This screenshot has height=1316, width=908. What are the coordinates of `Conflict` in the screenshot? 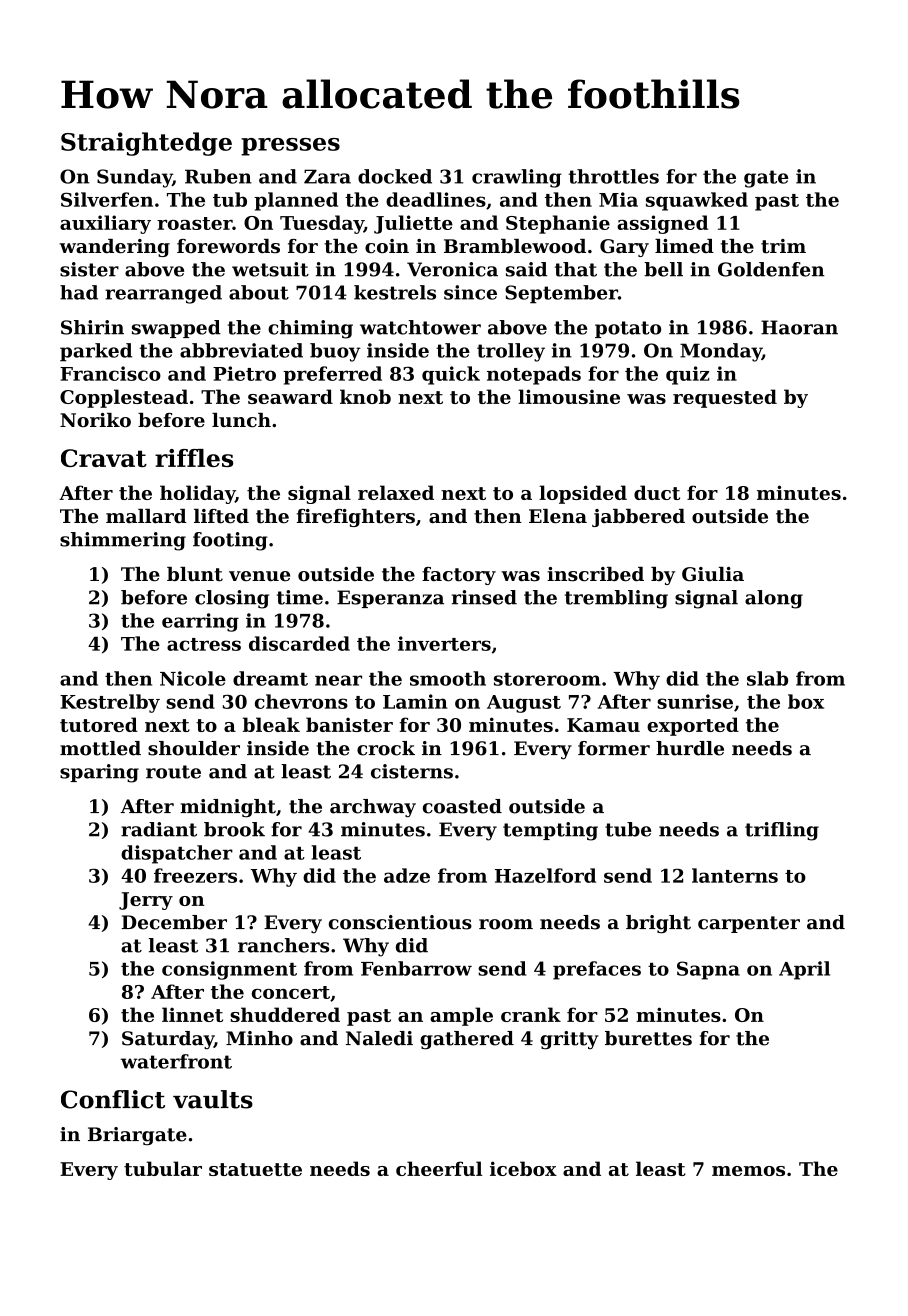 It's located at (113, 1099).
